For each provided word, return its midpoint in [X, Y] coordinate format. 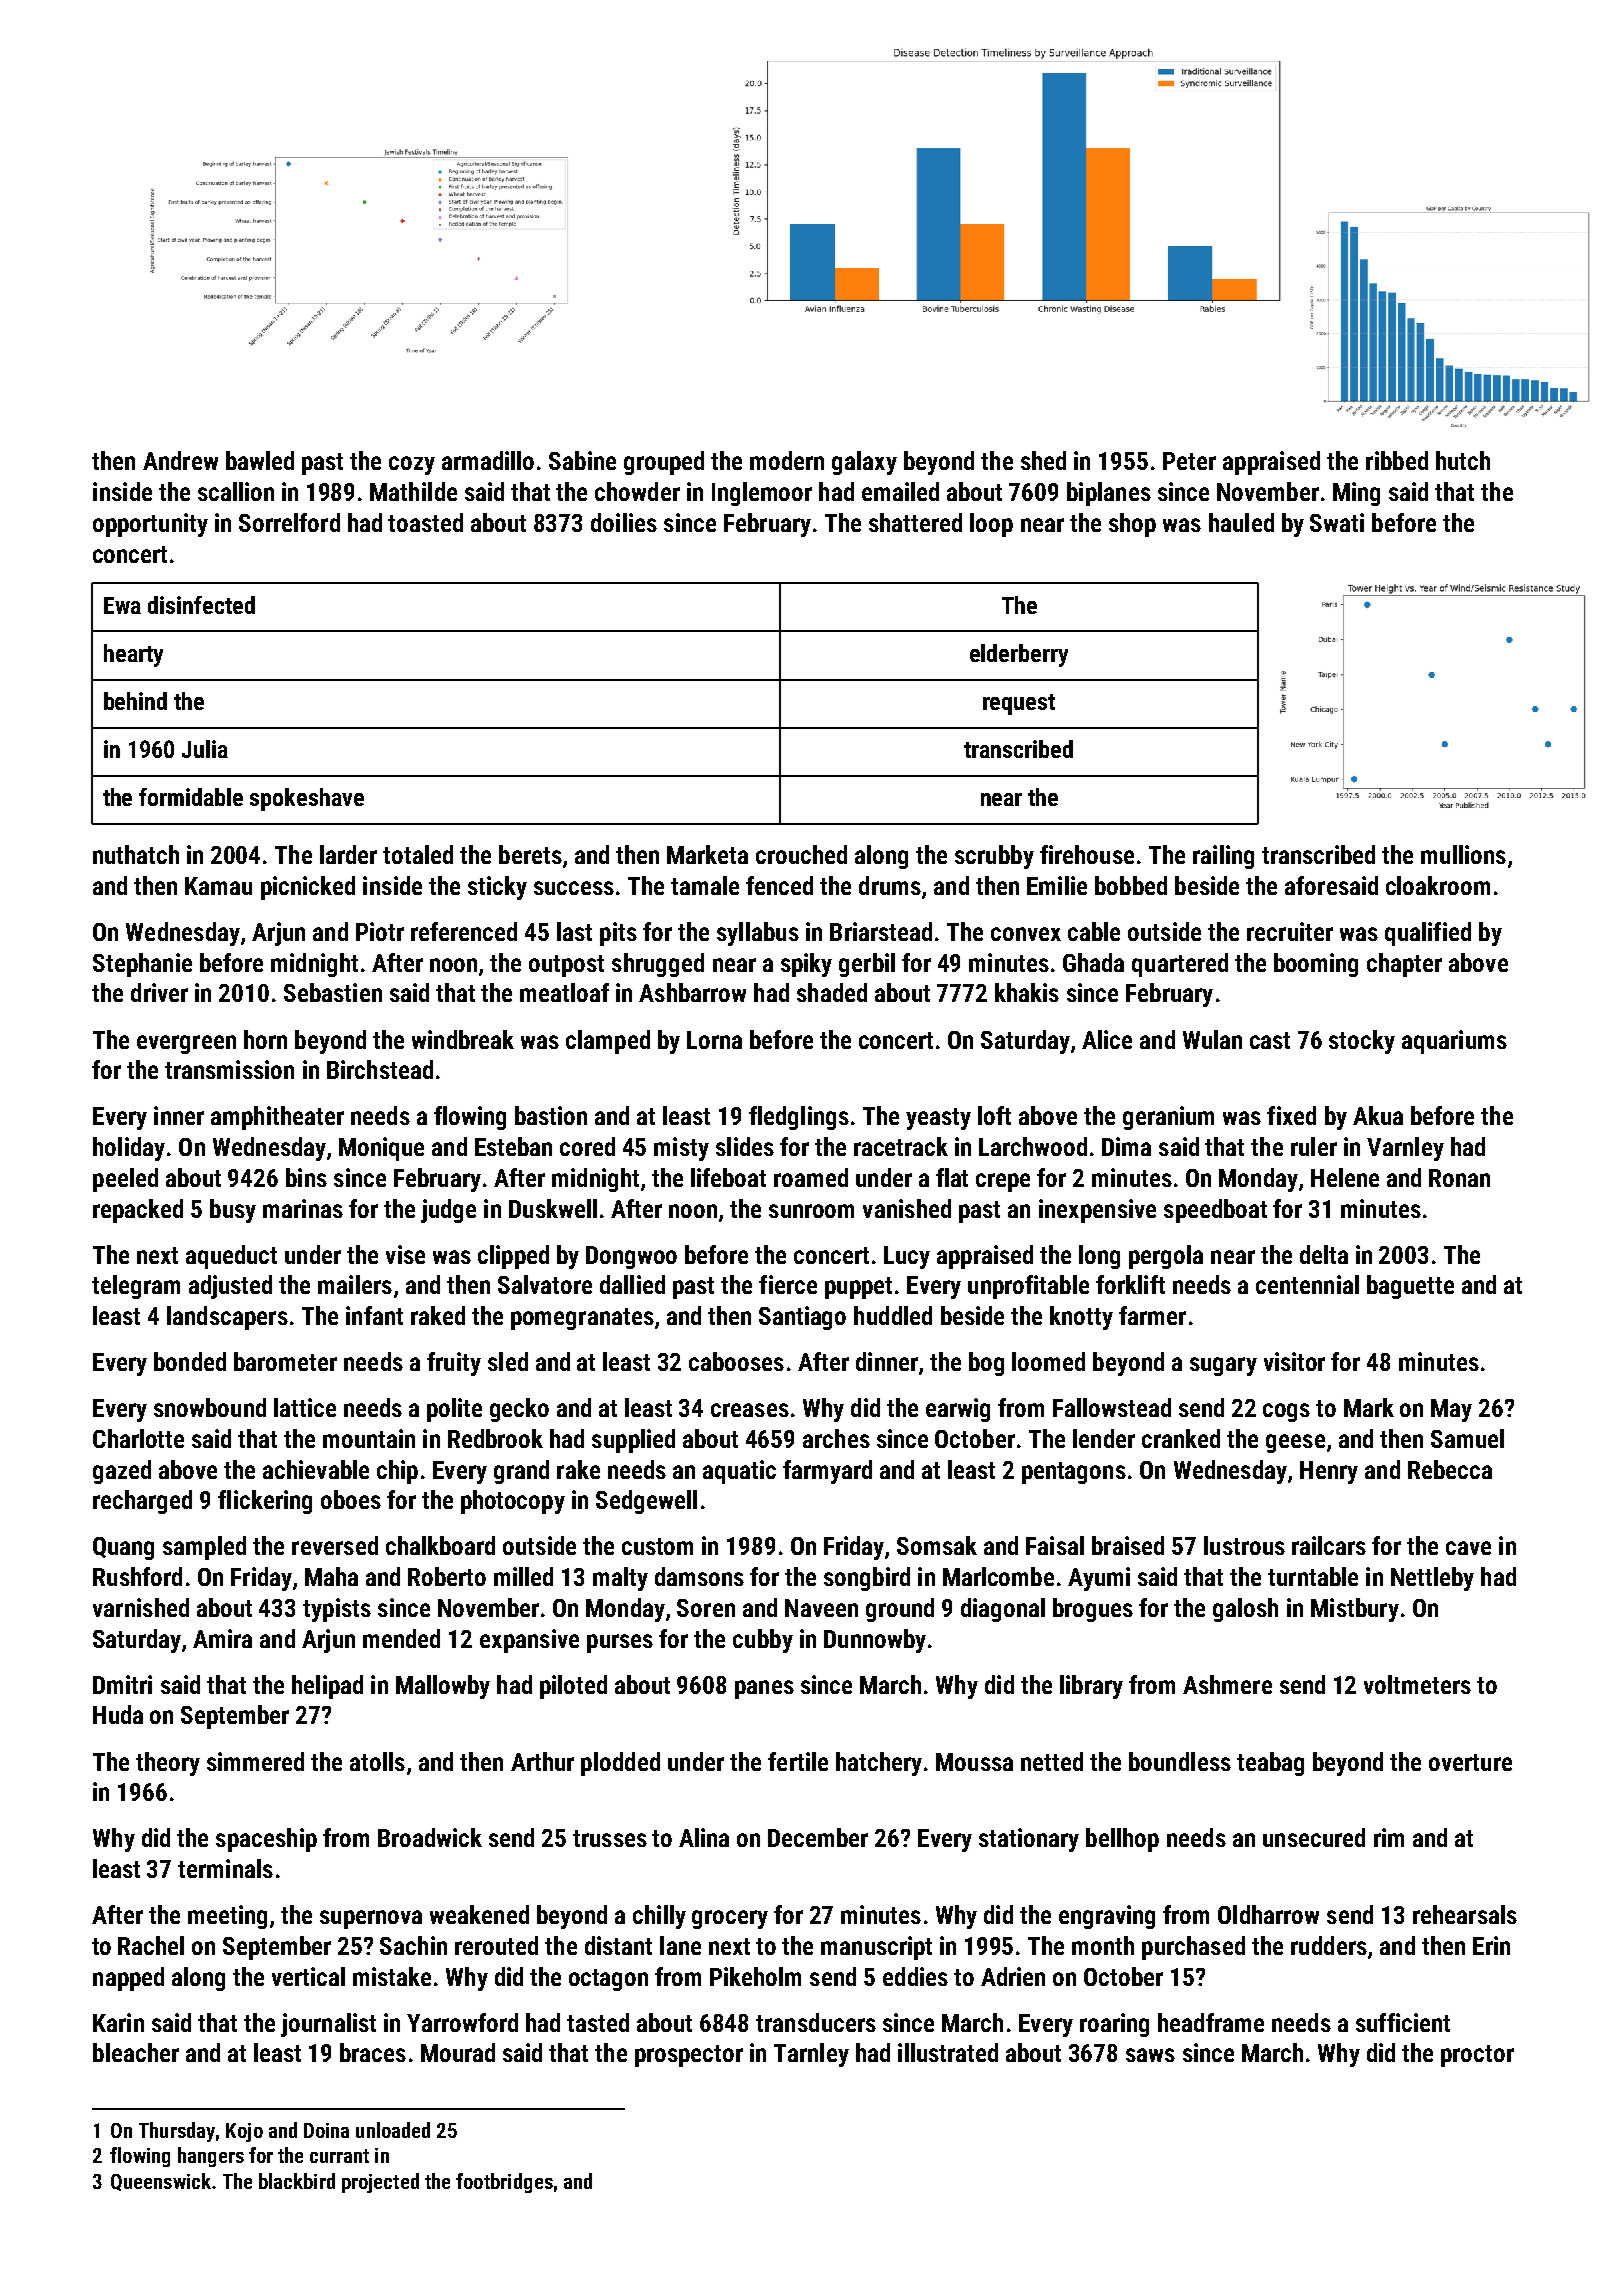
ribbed [1397, 460]
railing [1223, 857]
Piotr [380, 931]
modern [787, 460]
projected [380, 2183]
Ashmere [1227, 1684]
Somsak [937, 1545]
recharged [142, 1502]
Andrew [180, 460]
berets [530, 854]
